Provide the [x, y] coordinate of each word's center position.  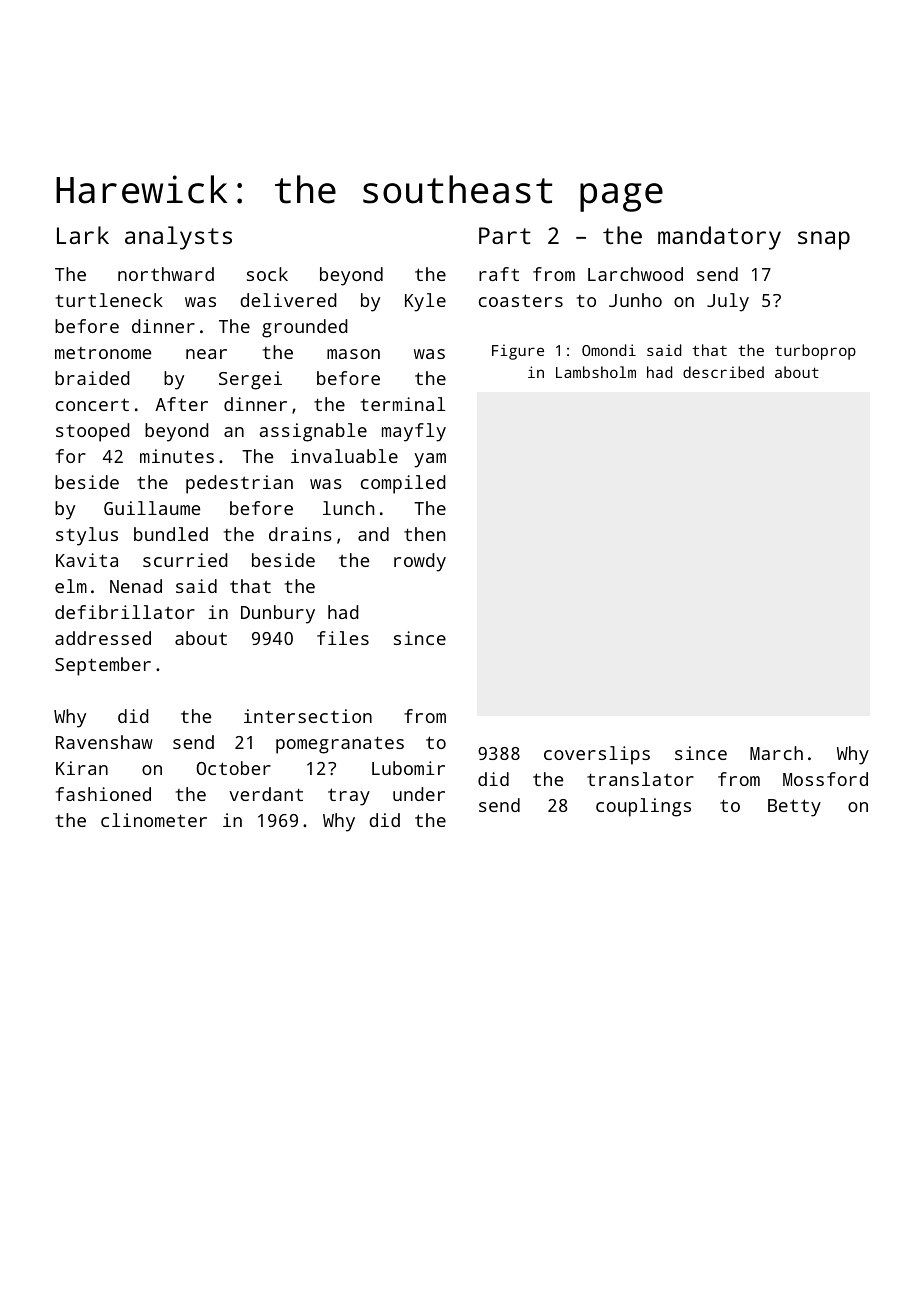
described [723, 372]
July [728, 302]
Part [505, 235]
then [424, 534]
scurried [185, 560]
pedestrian [239, 484]
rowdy [420, 562]
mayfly [414, 432]
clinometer [154, 820]
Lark [83, 235]
